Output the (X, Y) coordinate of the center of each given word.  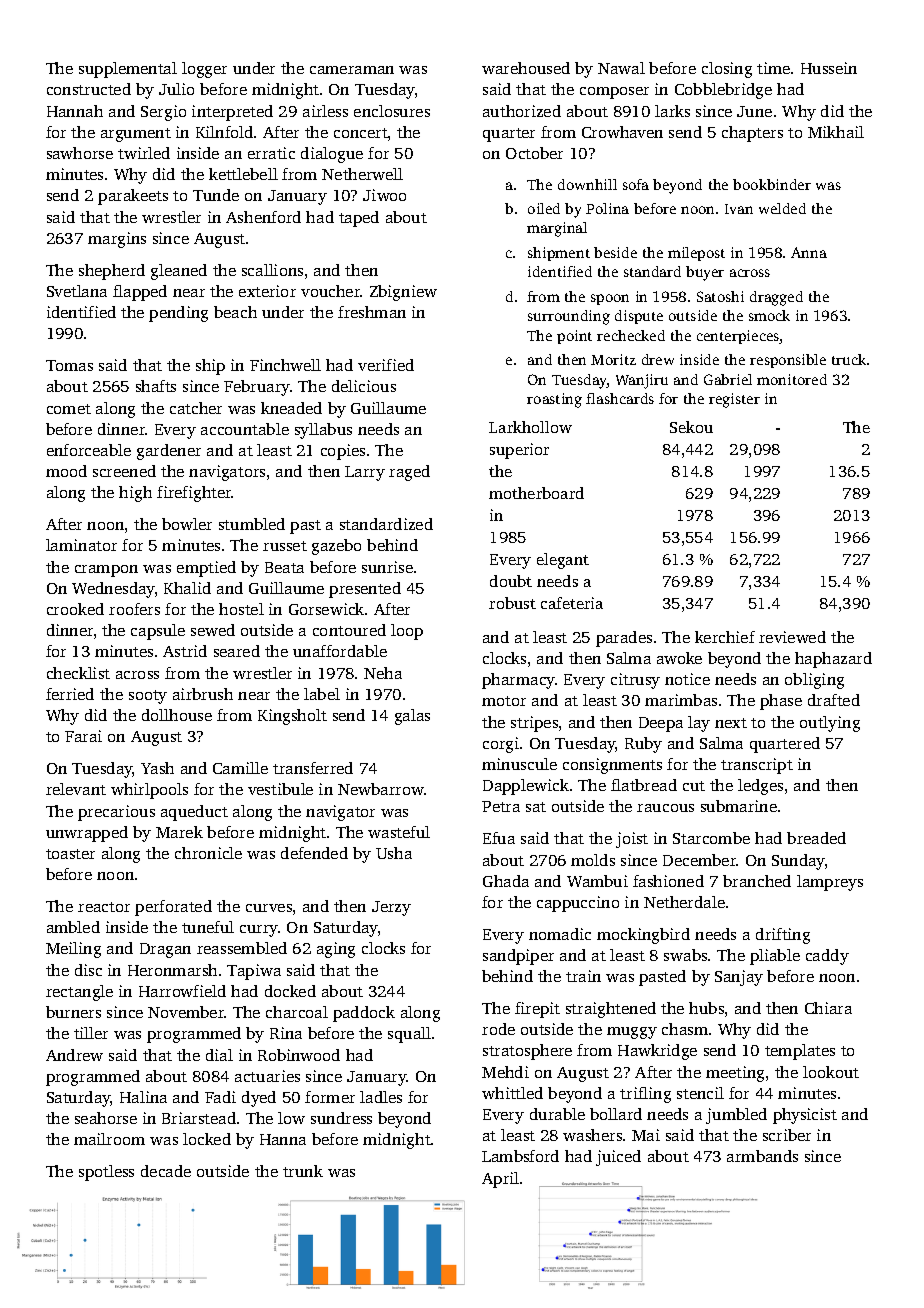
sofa (636, 184)
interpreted (232, 113)
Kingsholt (292, 717)
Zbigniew (403, 293)
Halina (143, 1097)
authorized (522, 111)
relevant (76, 789)
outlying (830, 724)
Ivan (739, 209)
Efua (499, 838)
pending (178, 314)
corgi (501, 745)
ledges (760, 787)
